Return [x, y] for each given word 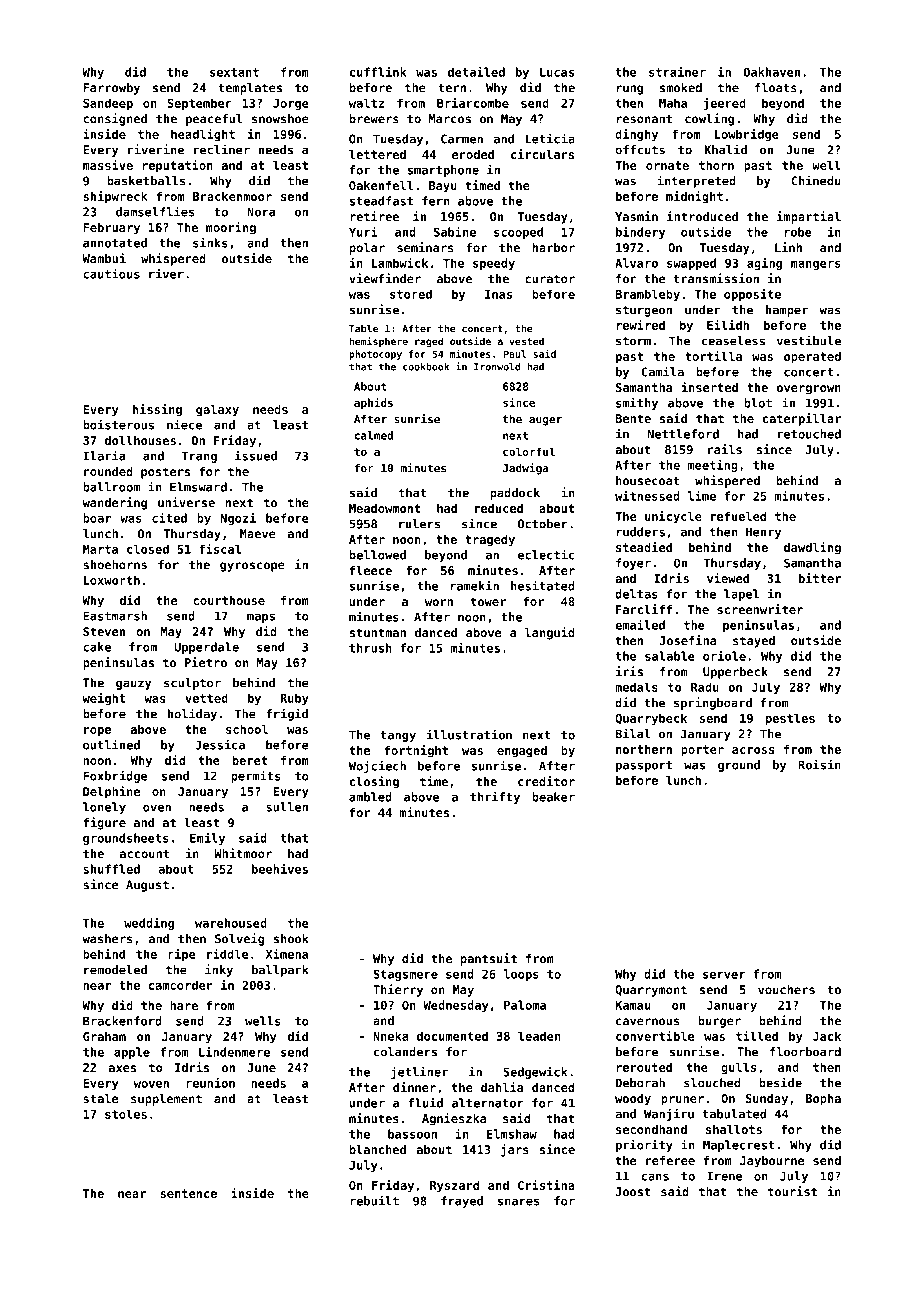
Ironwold [497, 367]
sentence [188, 1193]
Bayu [443, 187]
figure [104, 823]
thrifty [495, 797]
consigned [115, 119]
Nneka [391, 1036]
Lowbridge [747, 135]
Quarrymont [651, 991]
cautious [111, 273]
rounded [108, 471]
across [753, 750]
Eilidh [728, 325]
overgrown [809, 390]
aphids [373, 403]
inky [219, 970]
